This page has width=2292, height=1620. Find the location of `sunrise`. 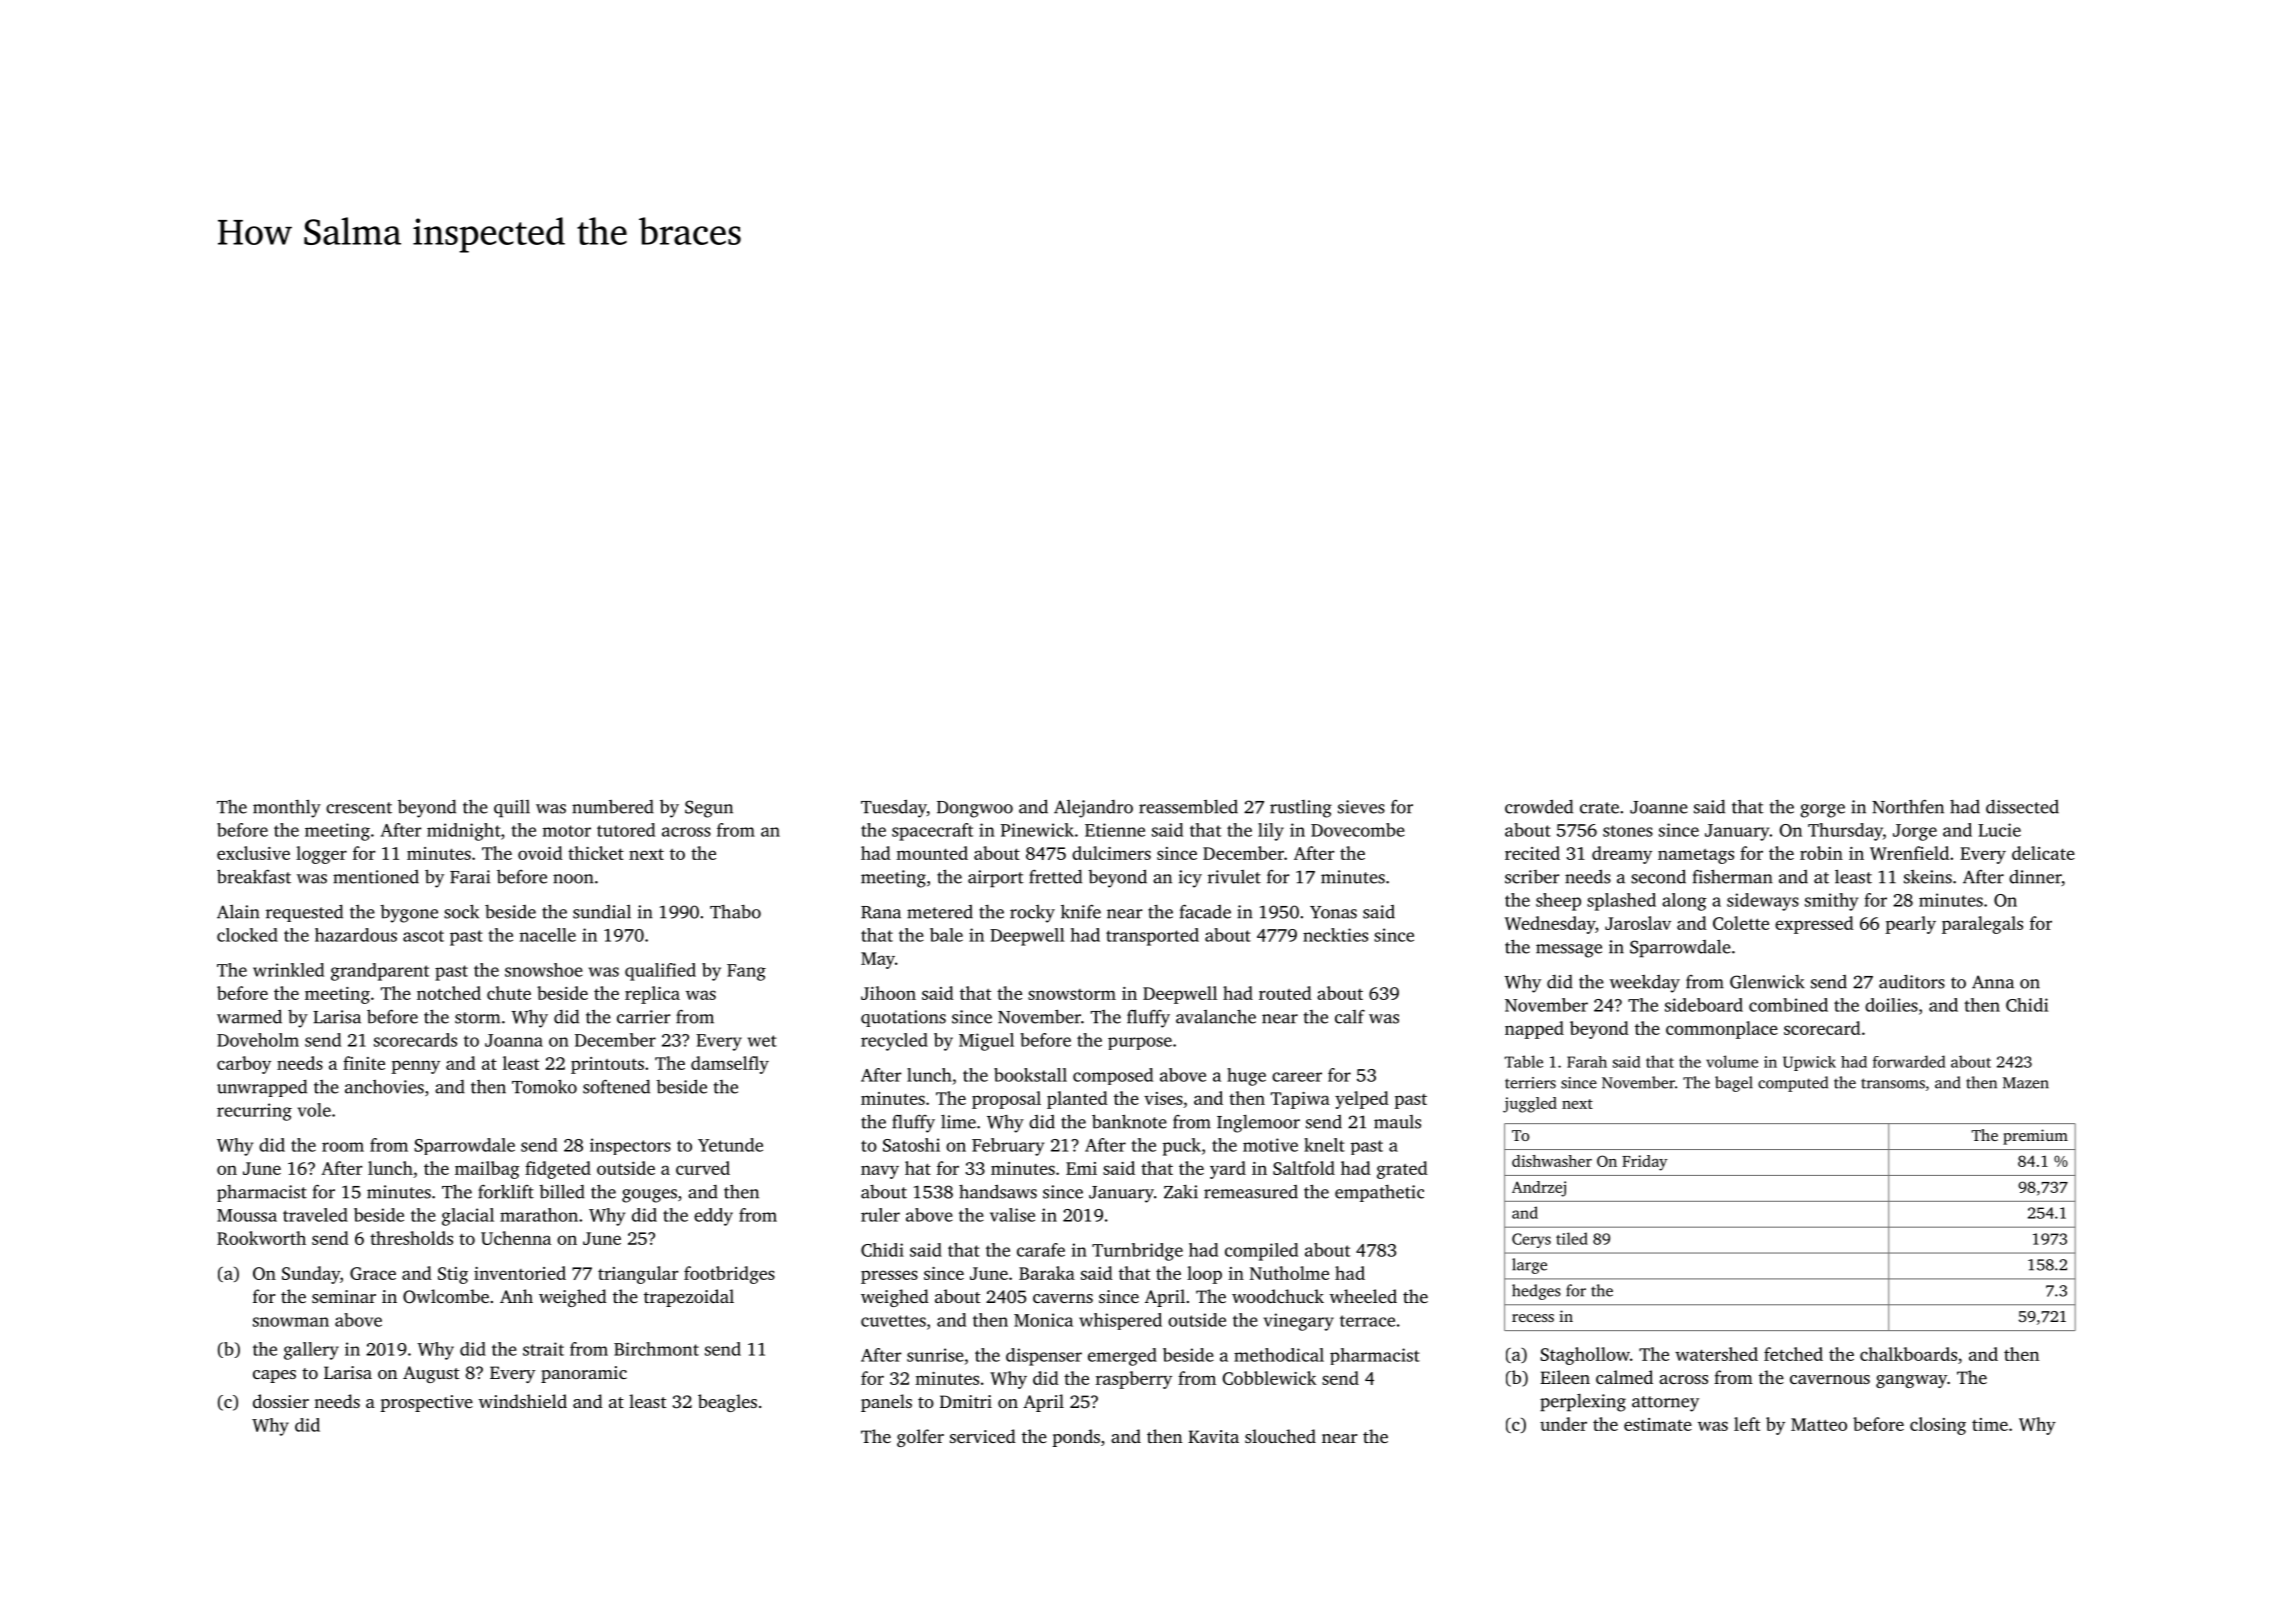

sunrise is located at coordinates (935, 1355).
